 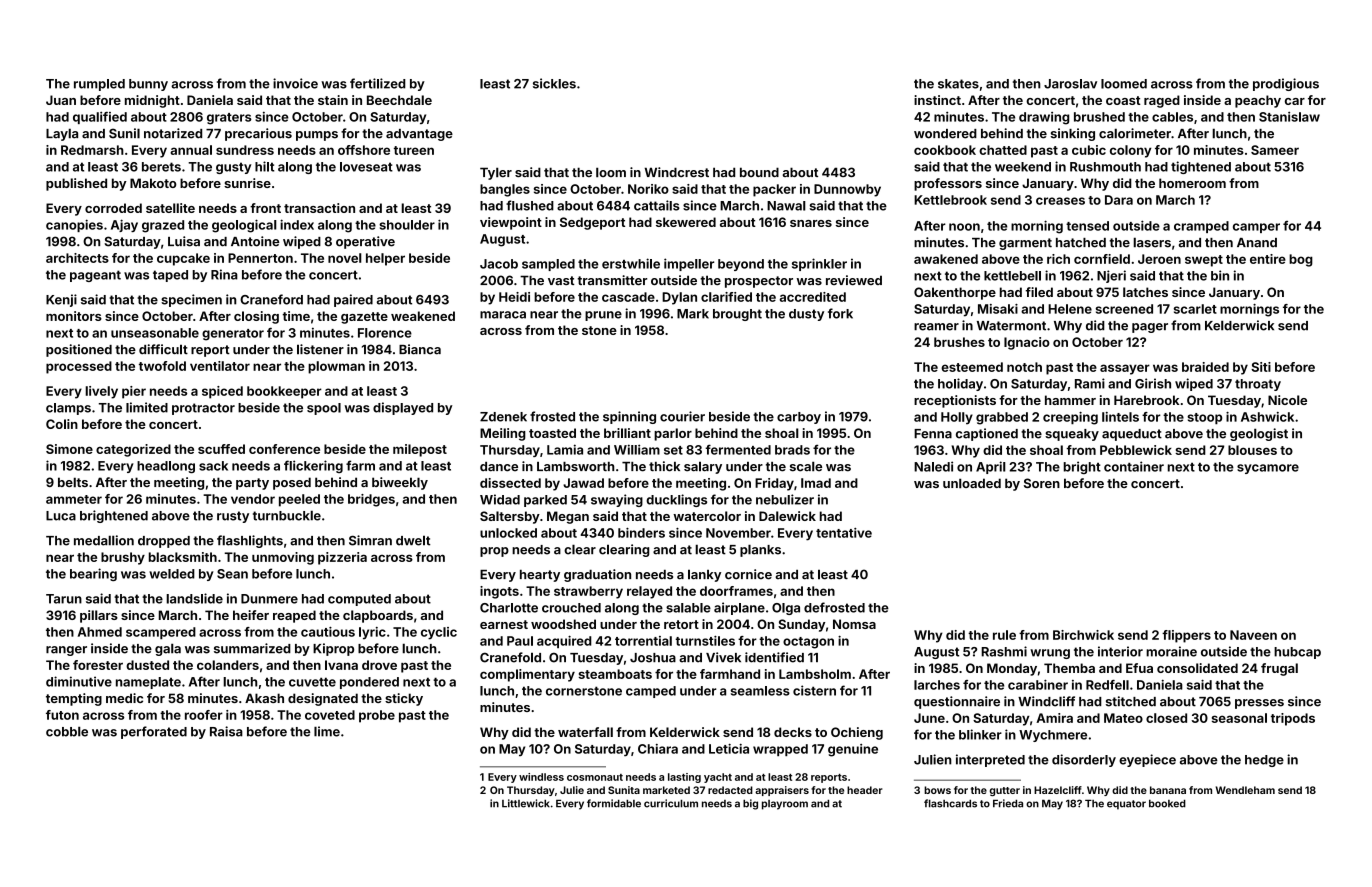 I want to click on erstwhile, so click(x=631, y=263).
